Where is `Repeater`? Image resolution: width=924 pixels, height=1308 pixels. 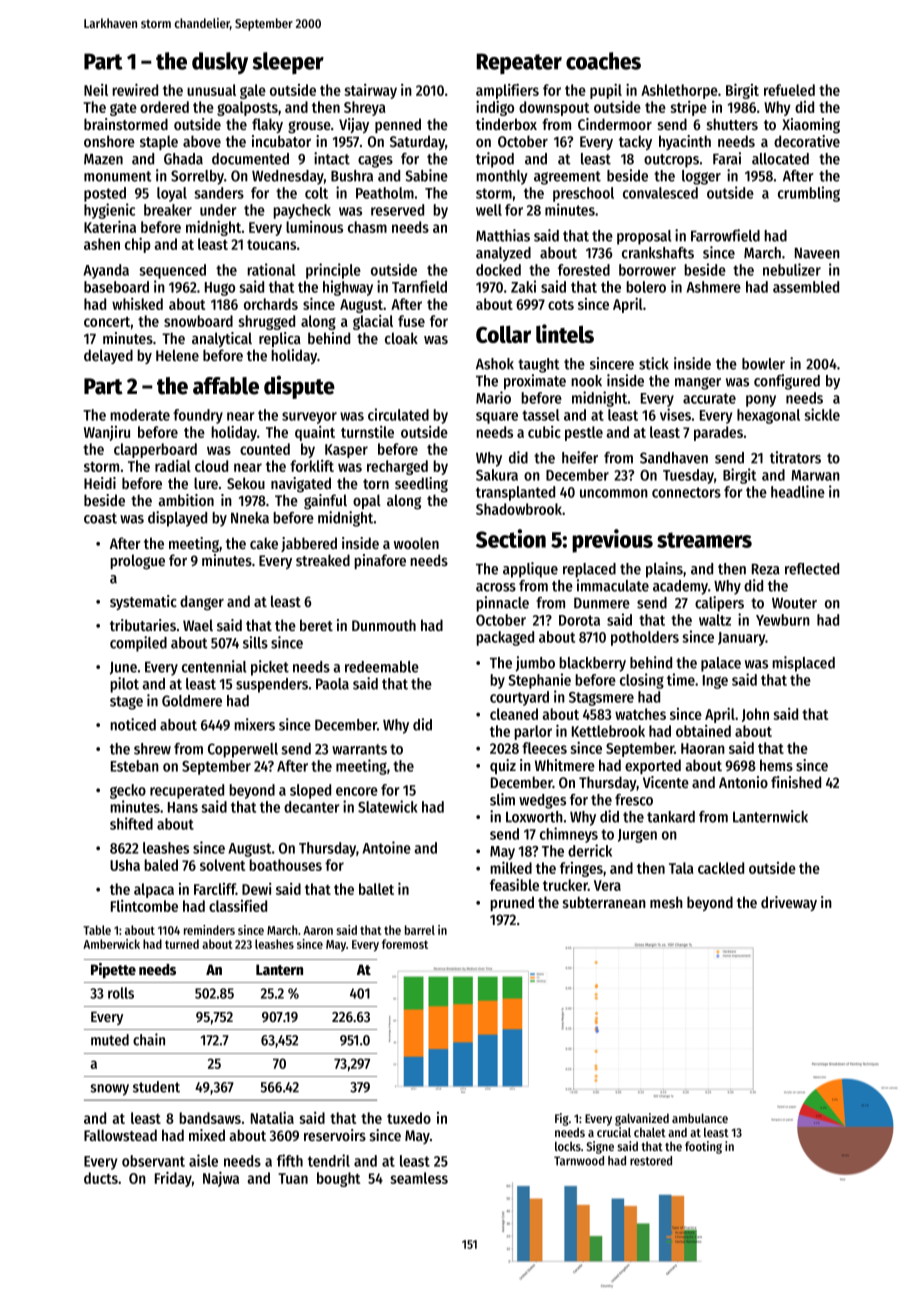 Repeater is located at coordinates (519, 63).
